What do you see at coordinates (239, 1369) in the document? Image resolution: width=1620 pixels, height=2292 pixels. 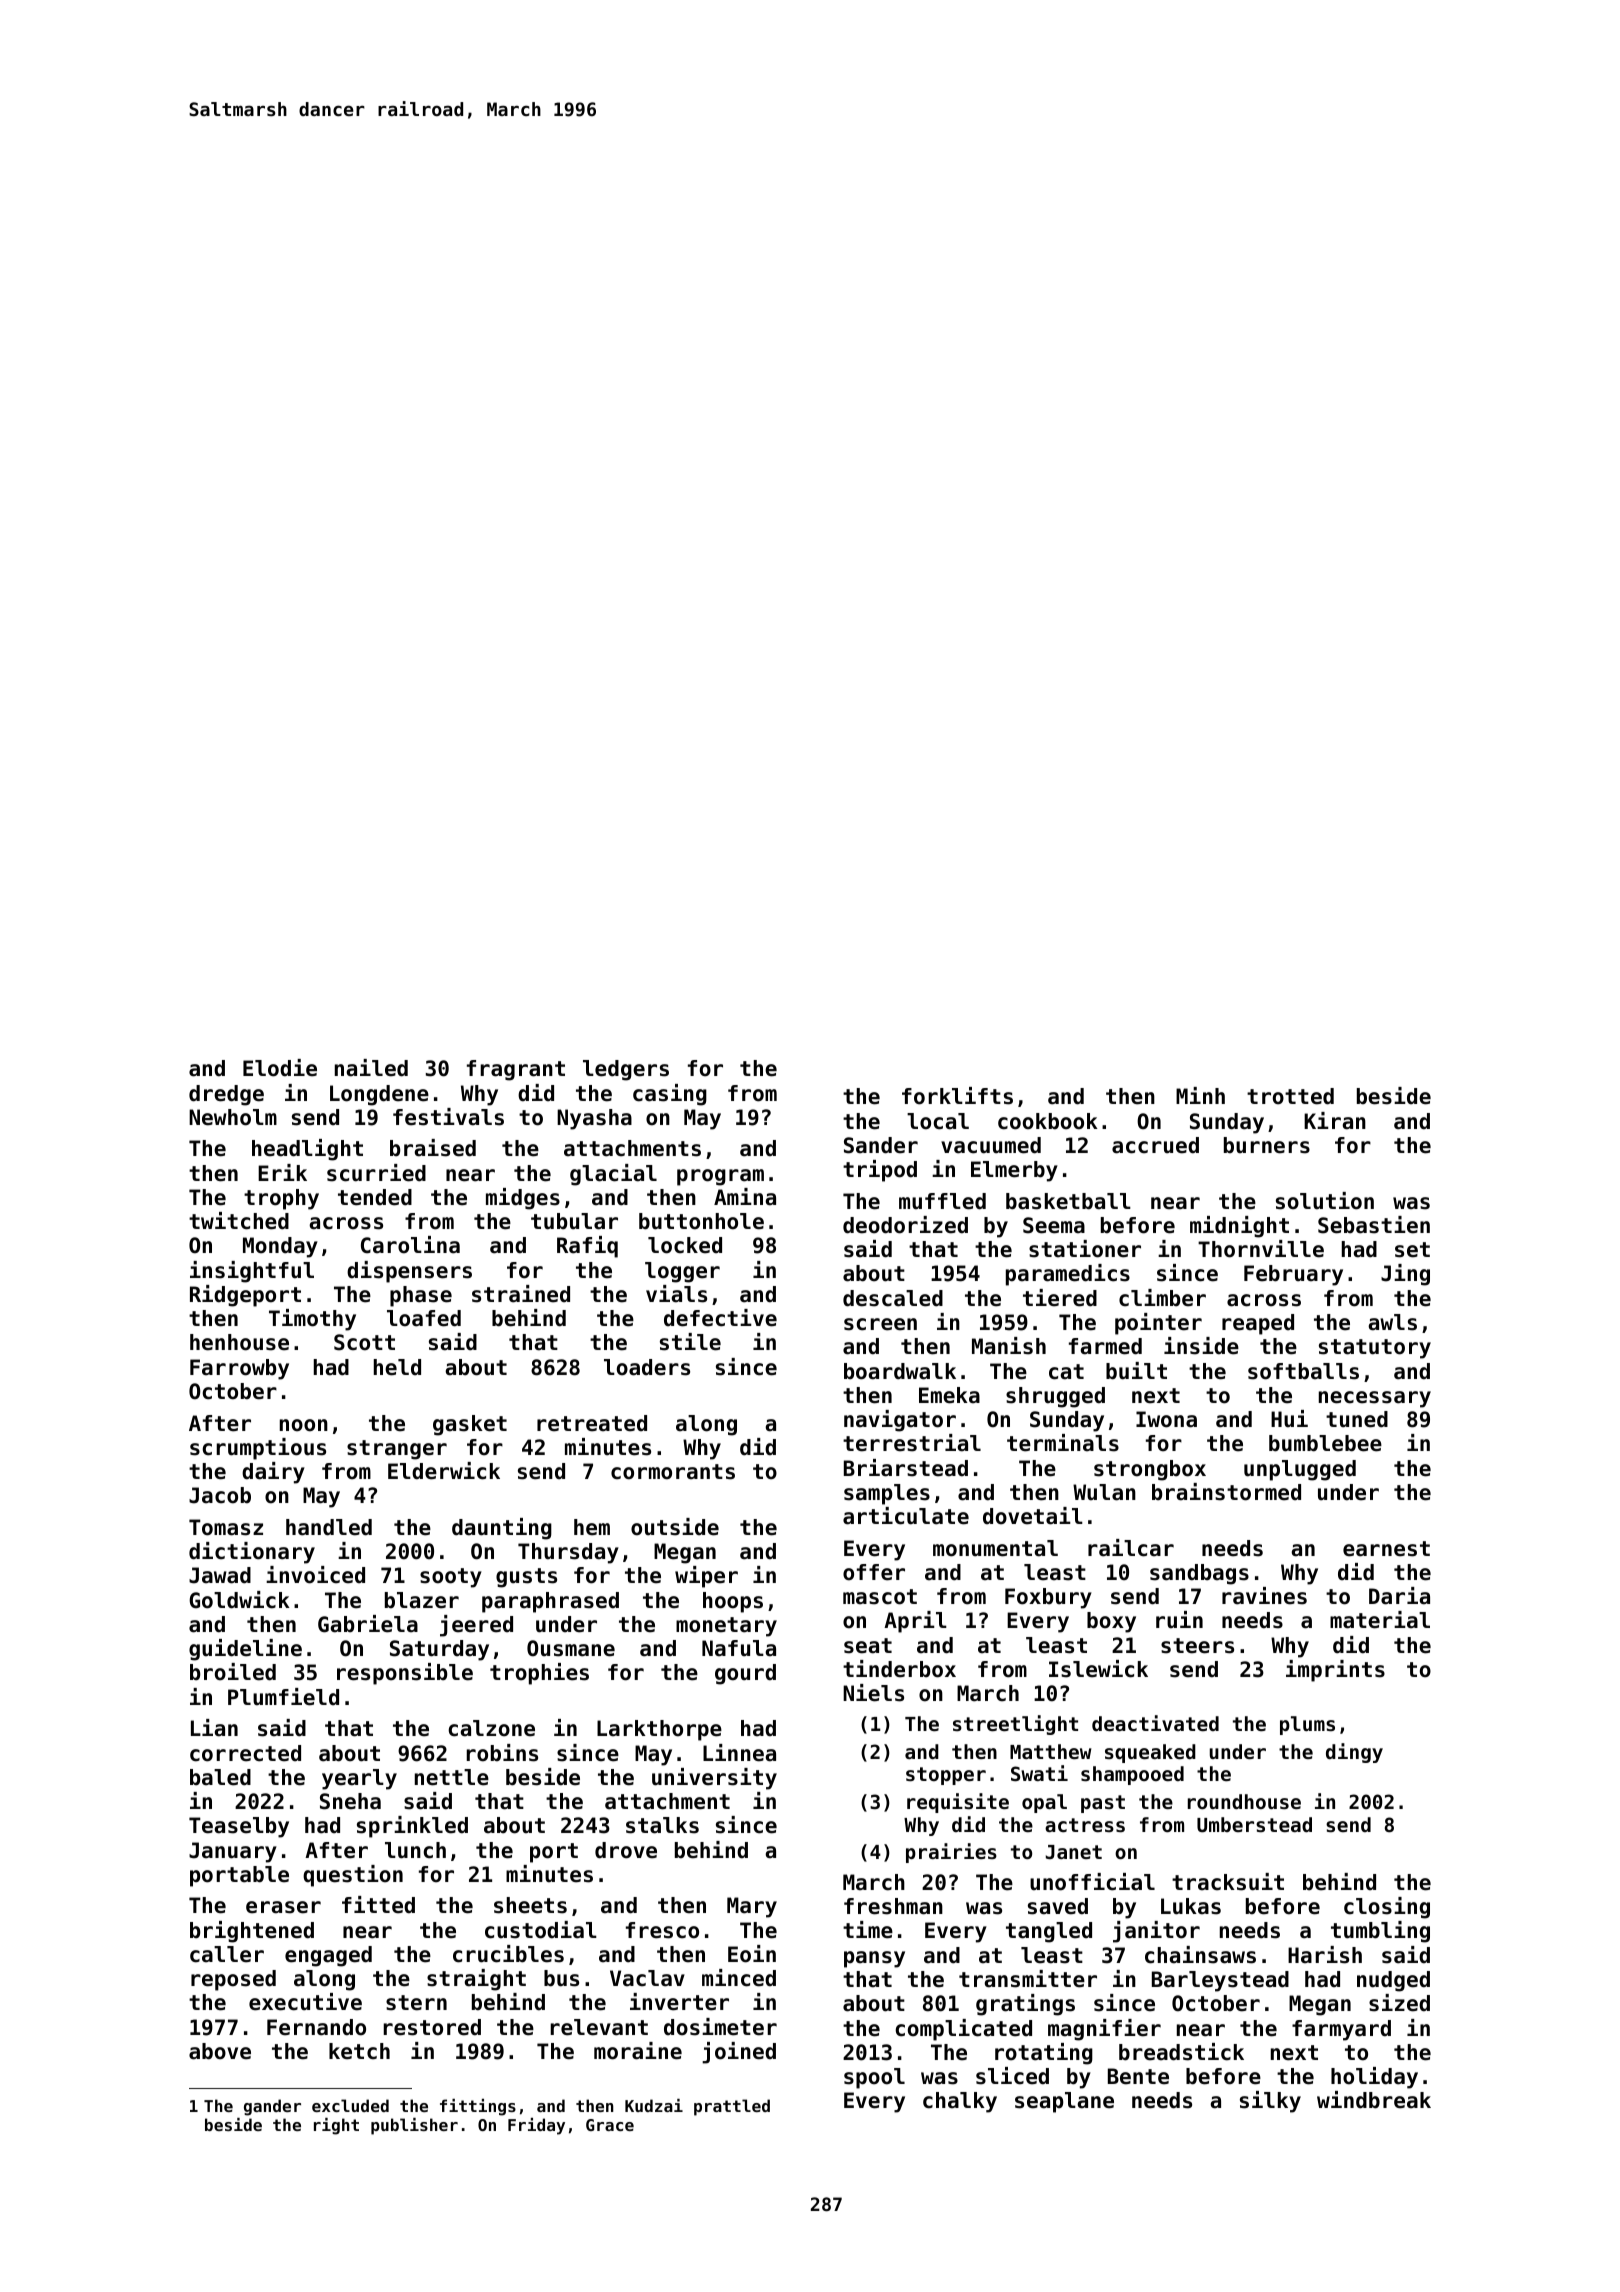 I see `Farrowby` at bounding box center [239, 1369].
